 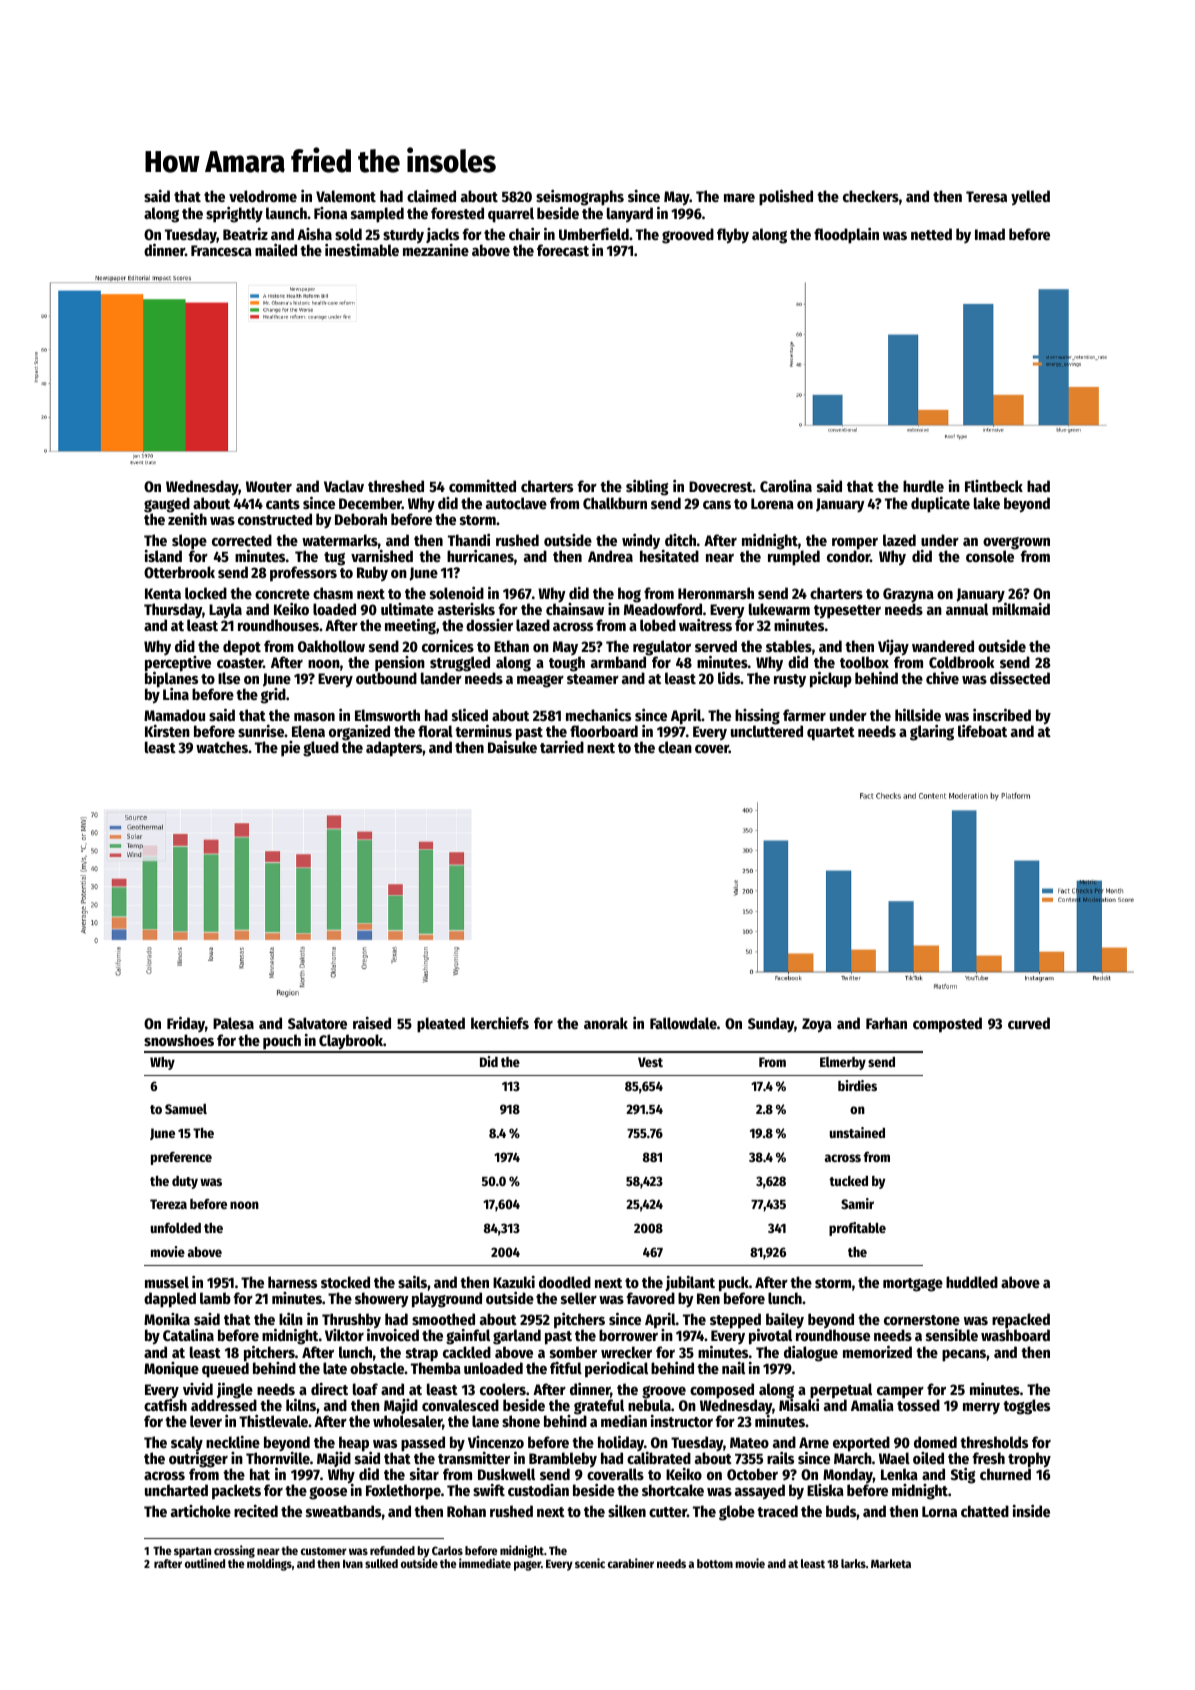 What do you see at coordinates (848, 556) in the image?
I see `condor` at bounding box center [848, 556].
